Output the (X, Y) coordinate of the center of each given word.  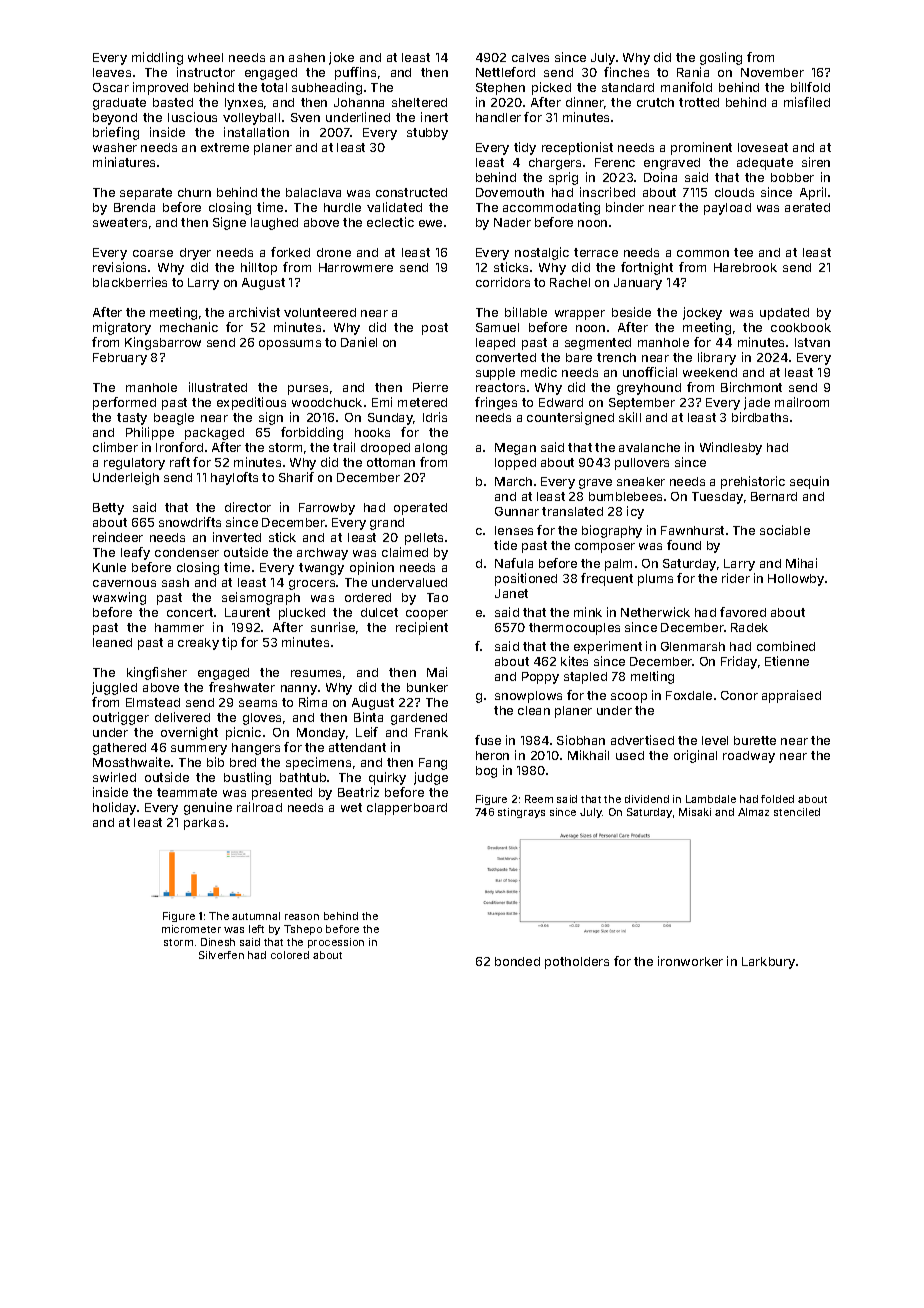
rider (736, 578)
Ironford (179, 447)
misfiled (807, 102)
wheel (205, 57)
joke (341, 58)
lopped (515, 464)
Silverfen (221, 955)
